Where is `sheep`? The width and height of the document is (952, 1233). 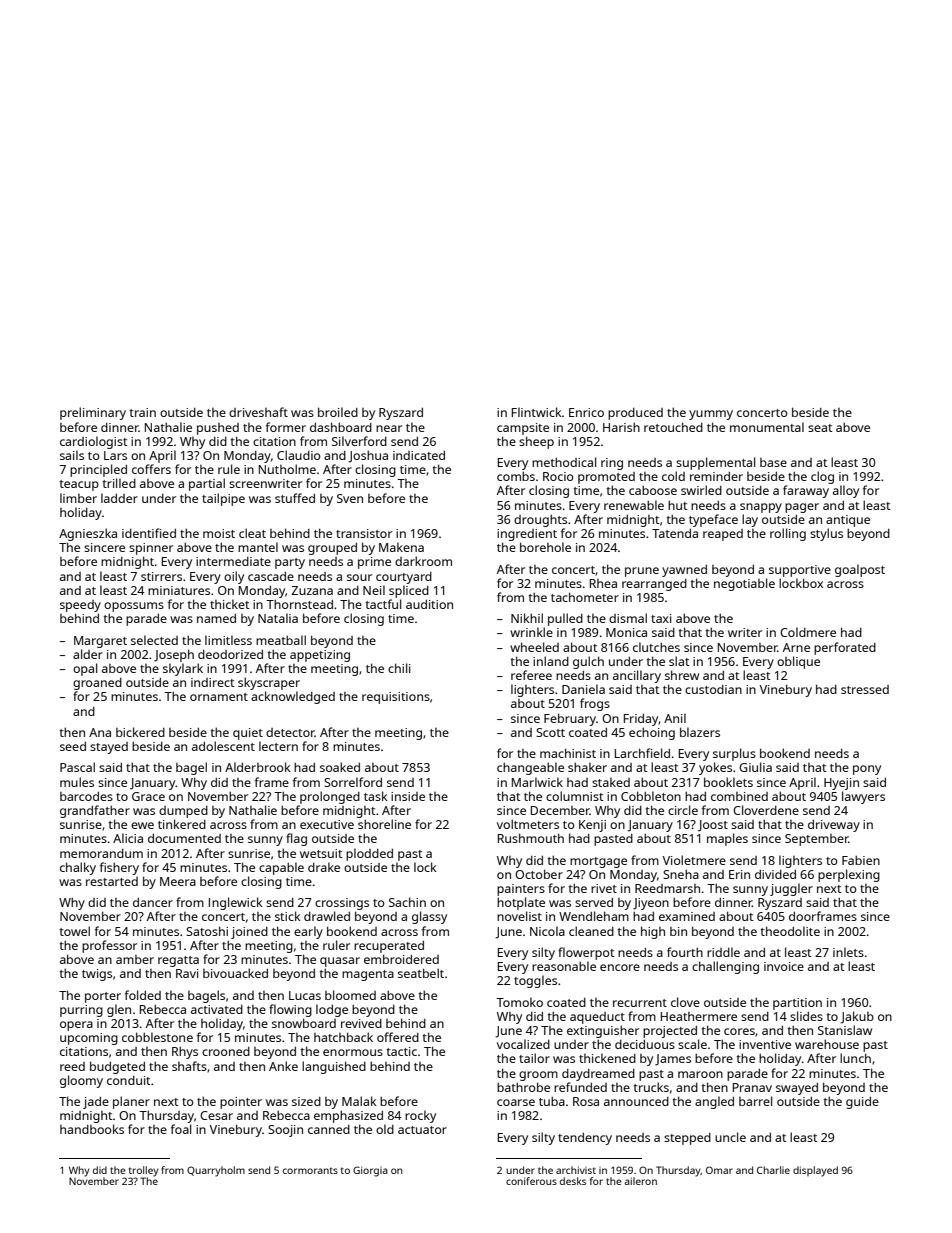 sheep is located at coordinates (536, 442).
